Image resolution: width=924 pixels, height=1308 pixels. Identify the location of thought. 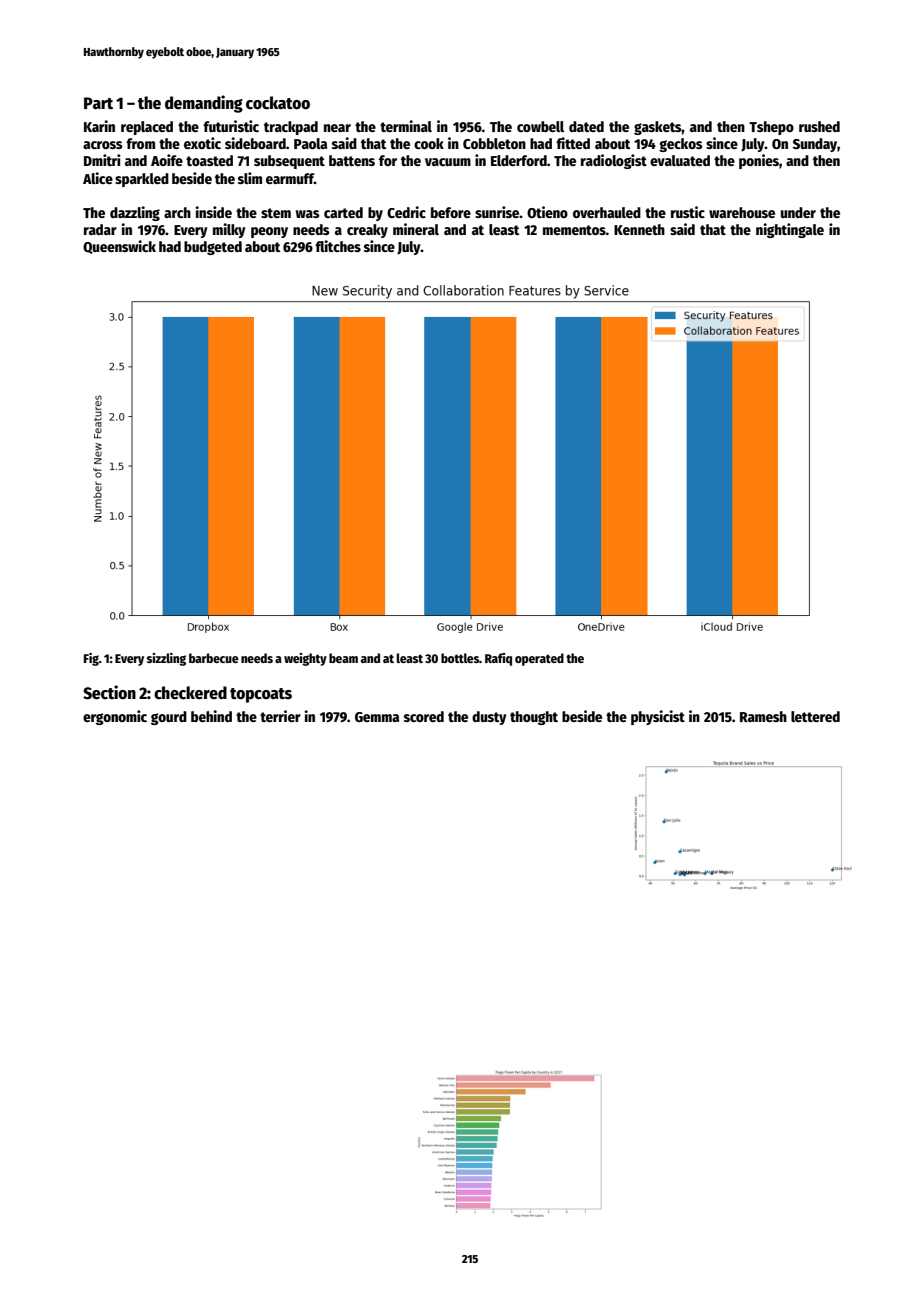
(534, 718).
